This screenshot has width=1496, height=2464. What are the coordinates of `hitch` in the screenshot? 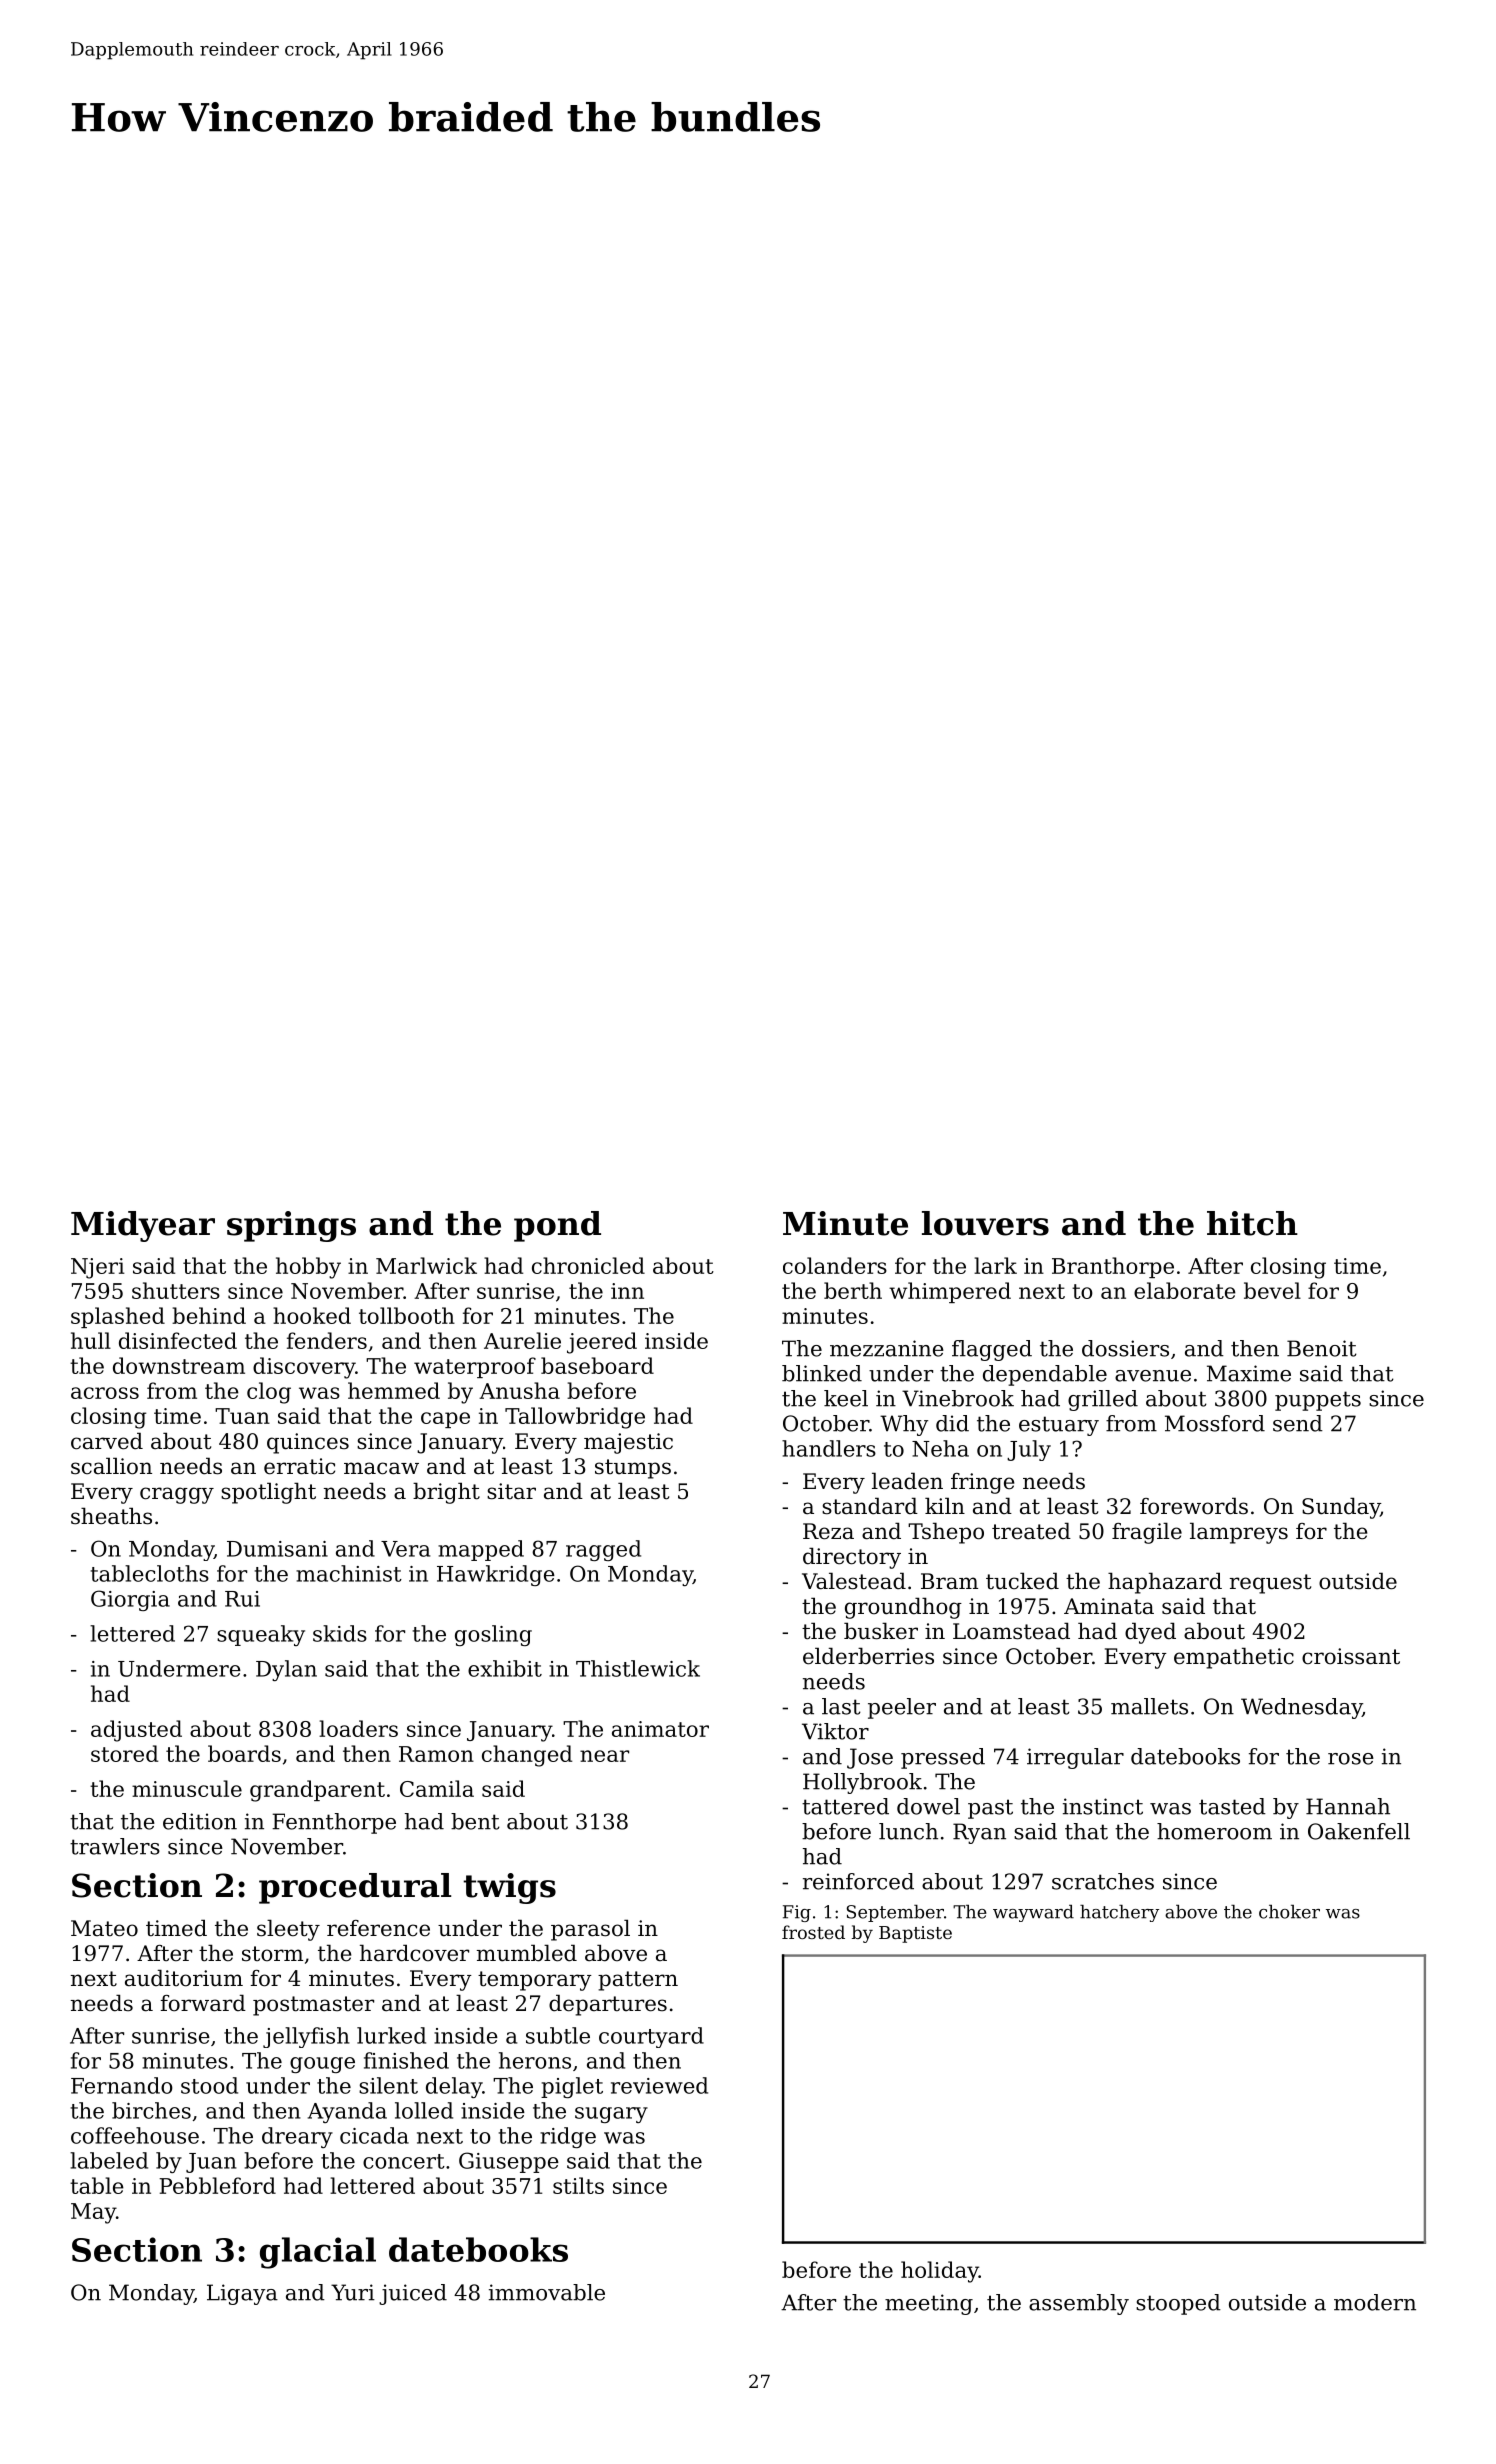 It's located at (1252, 1223).
